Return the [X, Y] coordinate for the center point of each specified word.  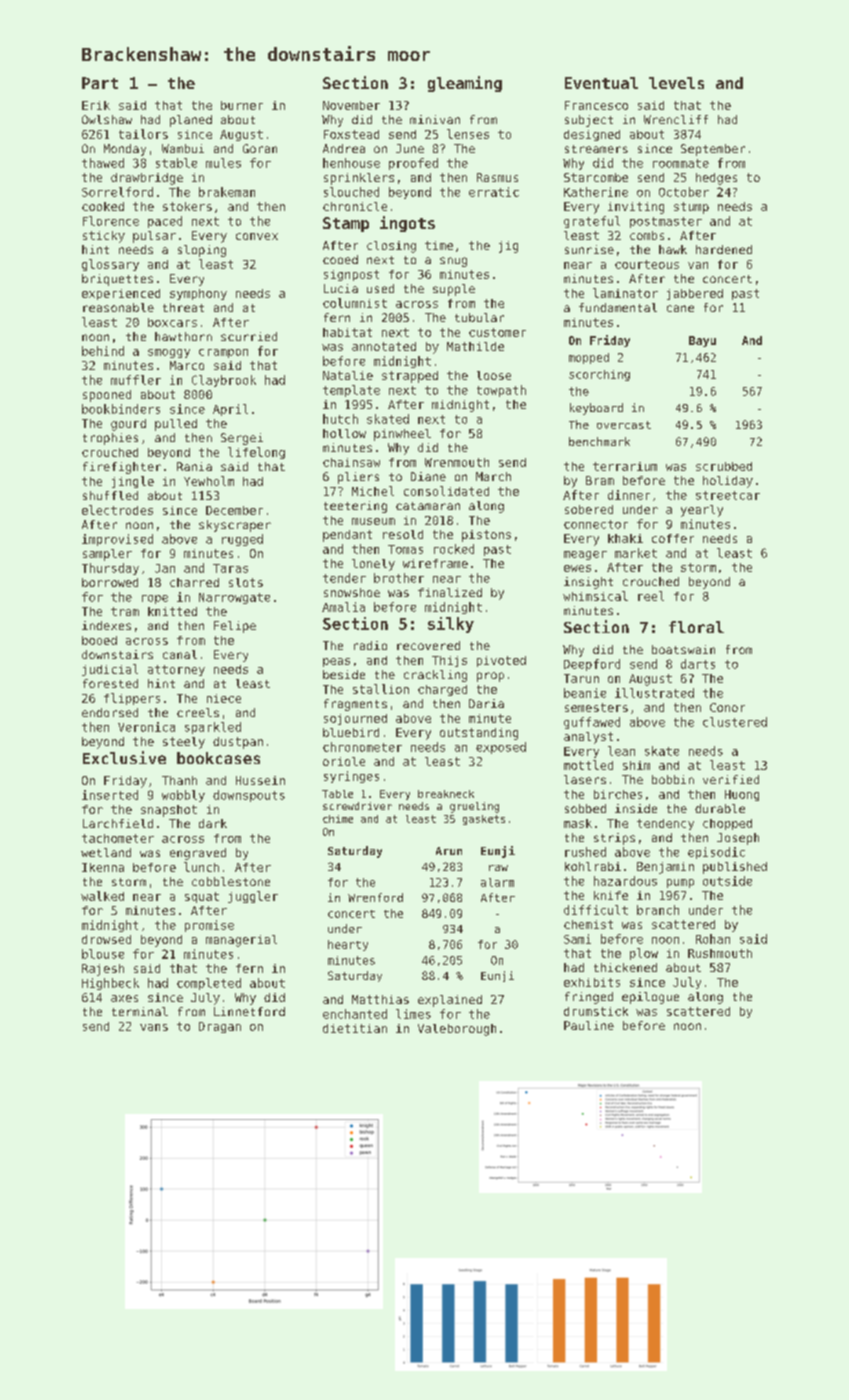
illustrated [654, 693]
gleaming [465, 84]
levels [676, 83]
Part [100, 83]
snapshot [169, 811]
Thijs [449, 661]
